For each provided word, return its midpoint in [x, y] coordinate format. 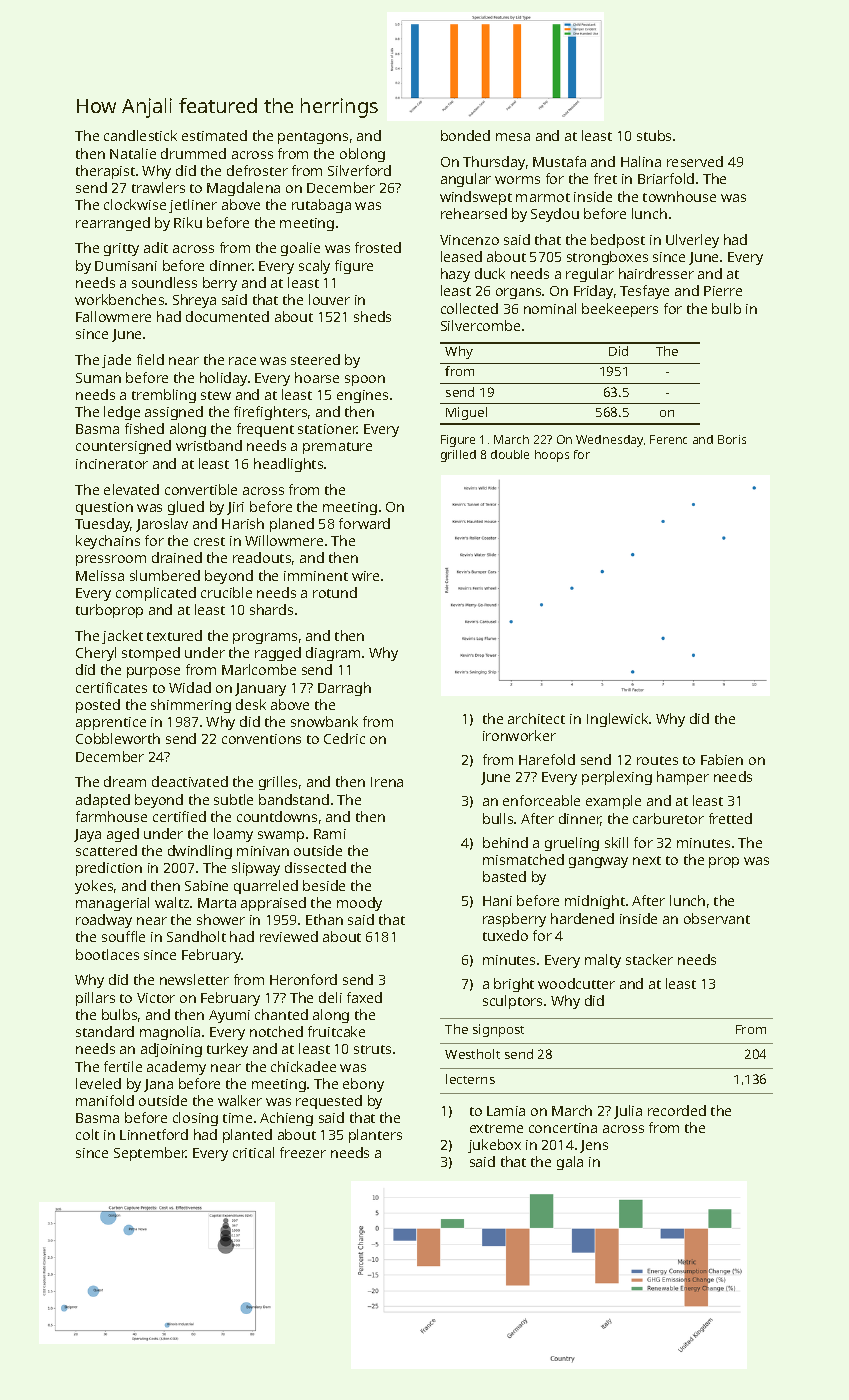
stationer [327, 429]
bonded [465, 135]
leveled [98, 1083]
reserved [695, 161]
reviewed [289, 936]
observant [717, 918]
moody [359, 904]
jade [116, 361]
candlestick [140, 135]
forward [364, 523]
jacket [122, 637]
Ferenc [668, 439]
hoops [552, 456]
